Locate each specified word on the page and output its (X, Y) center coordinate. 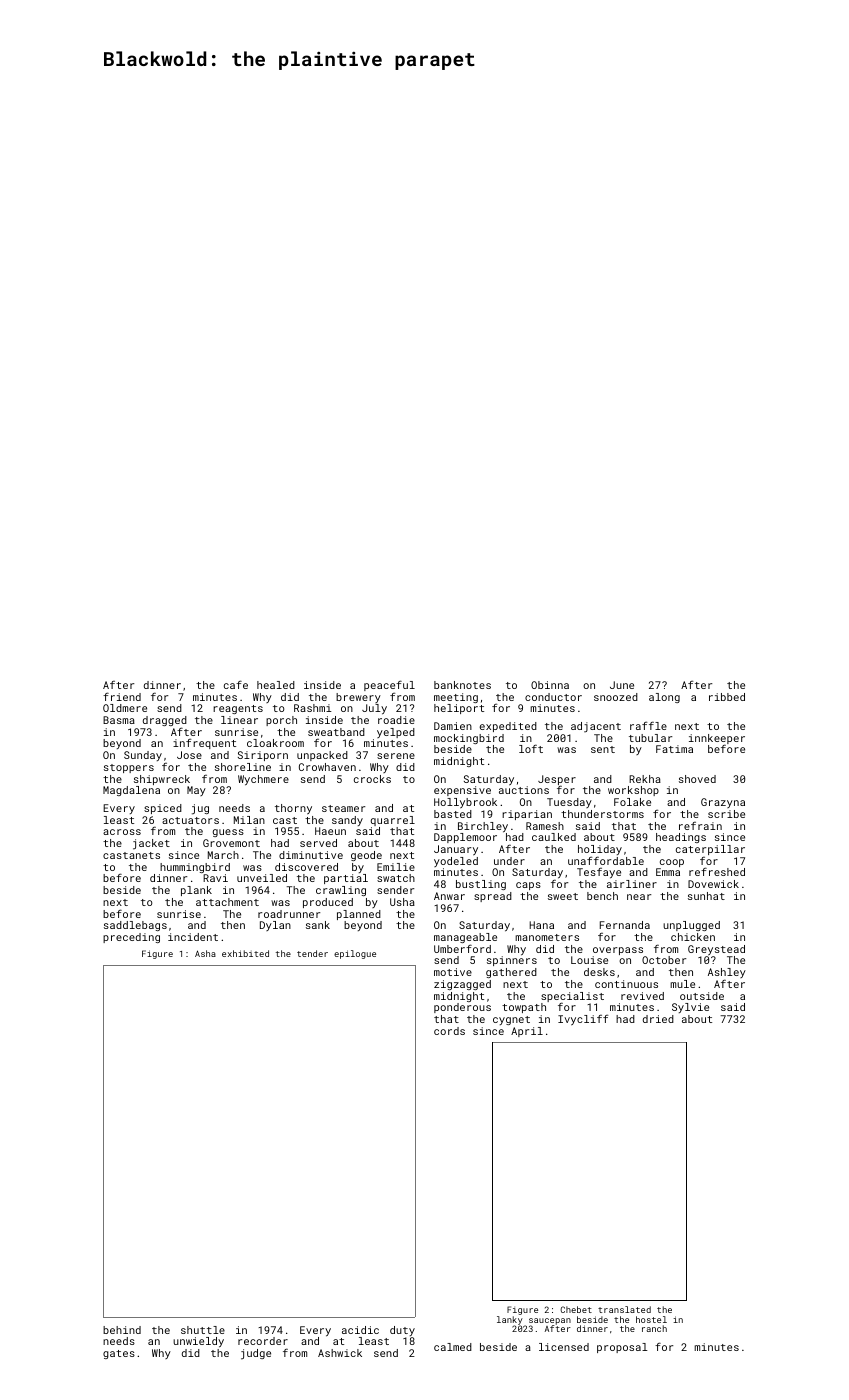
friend (122, 696)
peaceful (389, 685)
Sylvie (690, 1008)
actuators (190, 820)
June (622, 685)
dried (658, 1019)
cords (449, 1031)
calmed (453, 1347)
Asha (205, 953)
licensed (564, 1347)
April (527, 1032)
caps (528, 886)
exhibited (245, 953)
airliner (632, 884)
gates (119, 1354)
